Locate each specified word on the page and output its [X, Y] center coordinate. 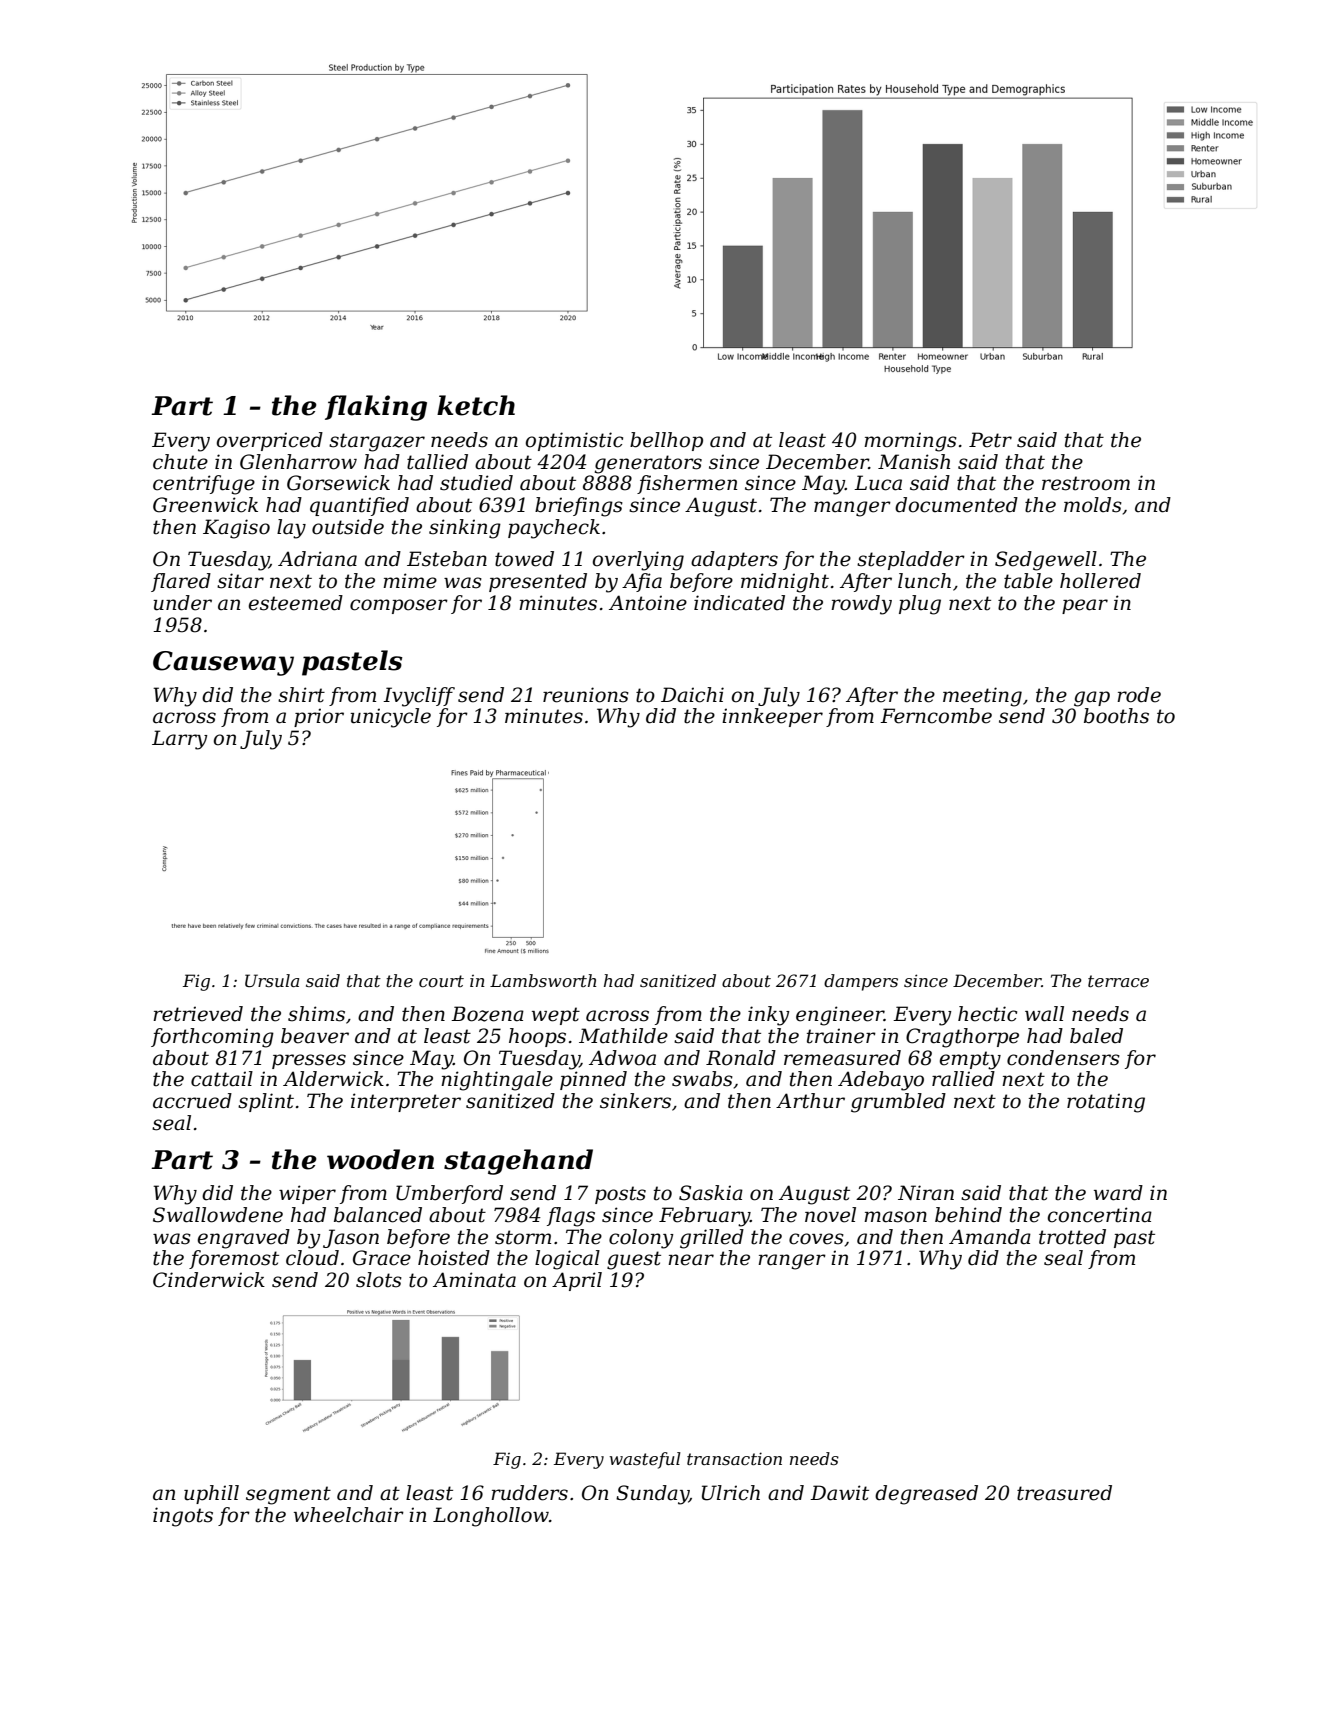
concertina [1100, 1215]
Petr [990, 440]
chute [180, 462]
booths [1116, 716]
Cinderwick [209, 1280]
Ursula [272, 980]
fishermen [687, 484]
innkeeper [772, 717]
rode [1139, 695]
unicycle [390, 718]
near [691, 1260]
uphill [211, 1494]
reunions [586, 695]
